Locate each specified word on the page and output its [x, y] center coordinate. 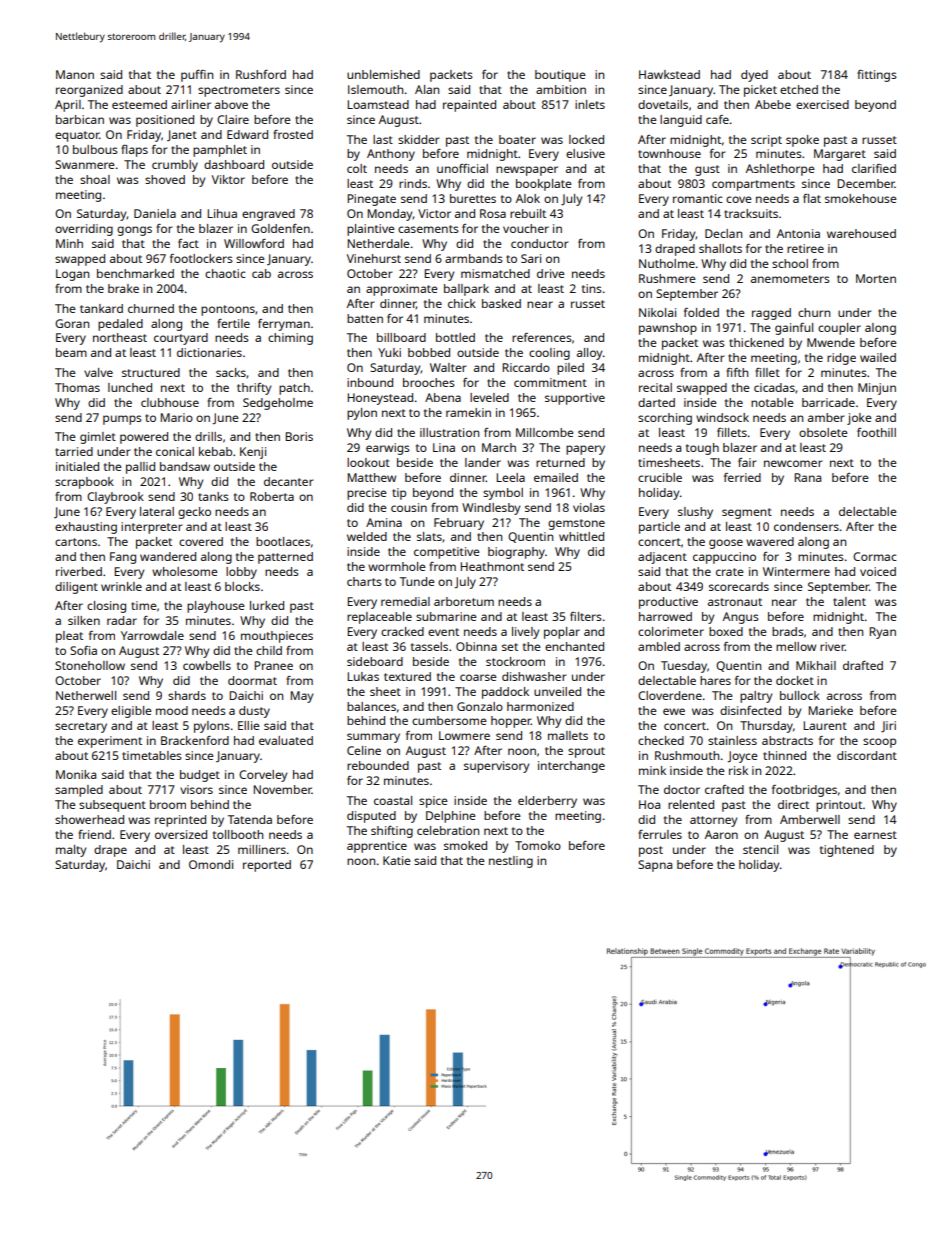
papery [585, 450]
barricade [828, 402]
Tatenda [250, 819]
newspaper [527, 171]
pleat [69, 637]
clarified [874, 168]
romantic [698, 198]
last [383, 139]
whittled [581, 536]
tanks [213, 496]
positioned [165, 121]
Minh [69, 243]
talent [849, 601]
